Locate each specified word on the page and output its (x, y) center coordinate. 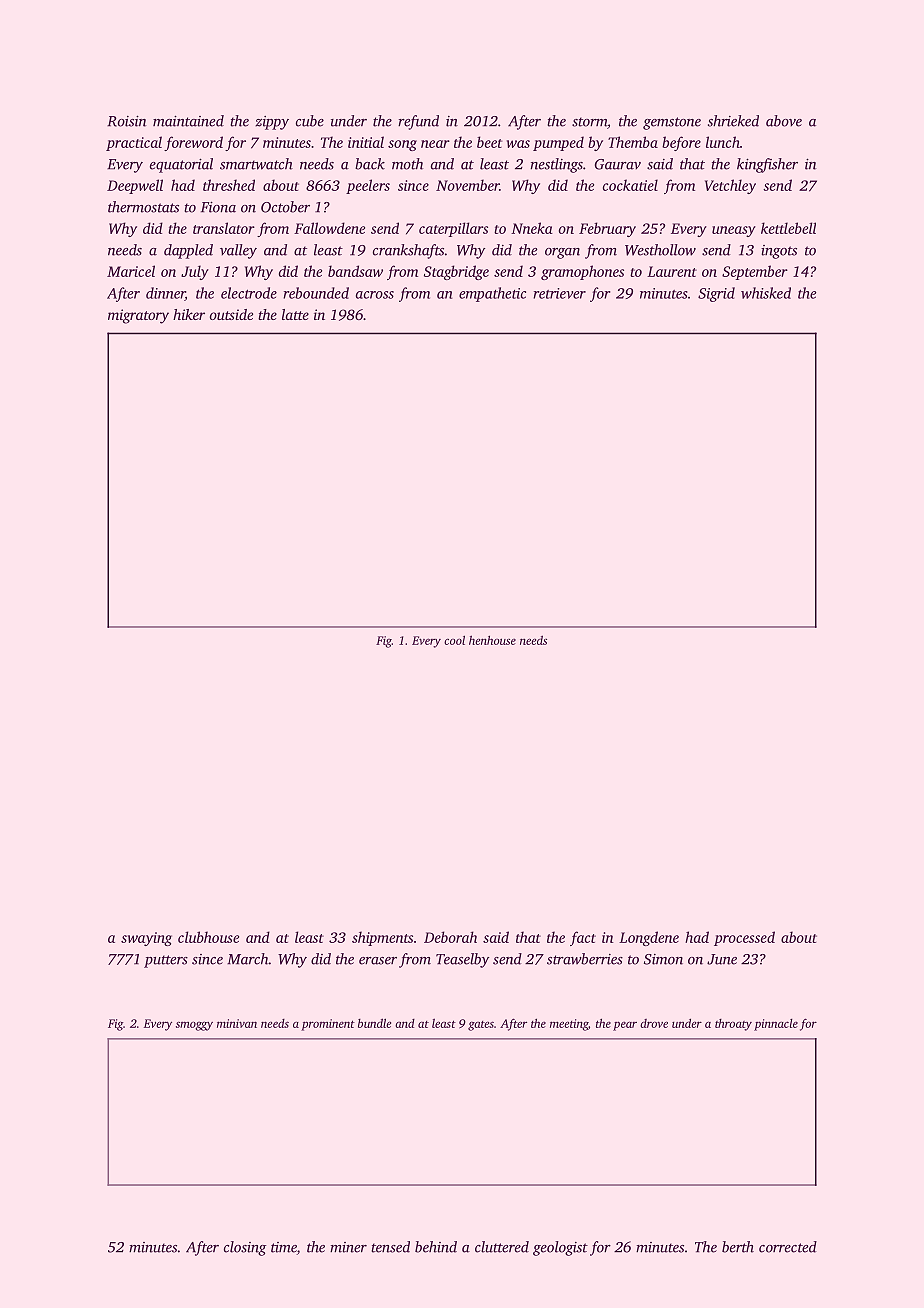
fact (583, 938)
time (284, 1248)
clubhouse (208, 937)
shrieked (733, 121)
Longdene (649, 938)
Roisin (126, 121)
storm (589, 122)
